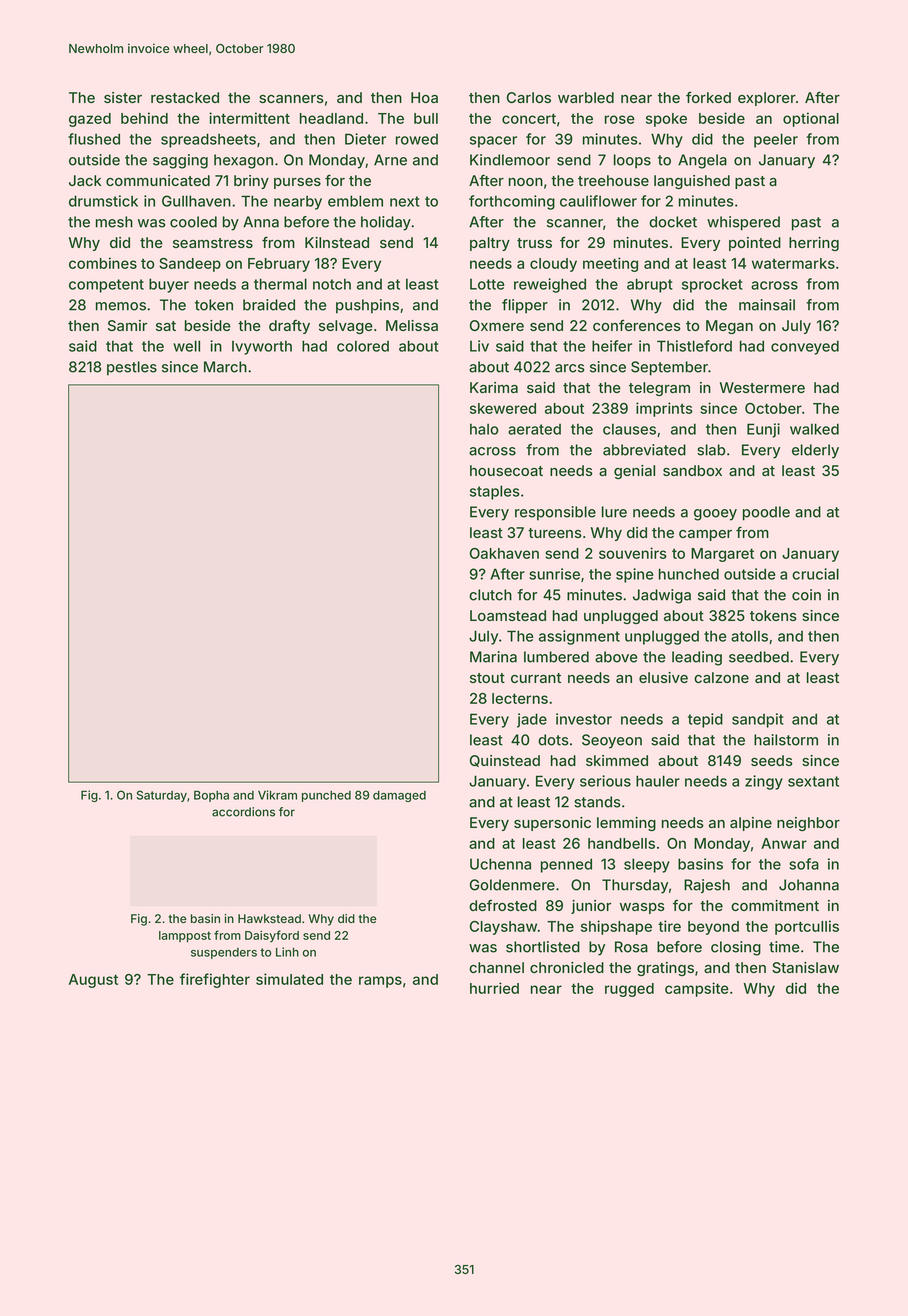 The image size is (908, 1316). Describe the element at coordinates (536, 678) in the image. I see `currant` at that location.
